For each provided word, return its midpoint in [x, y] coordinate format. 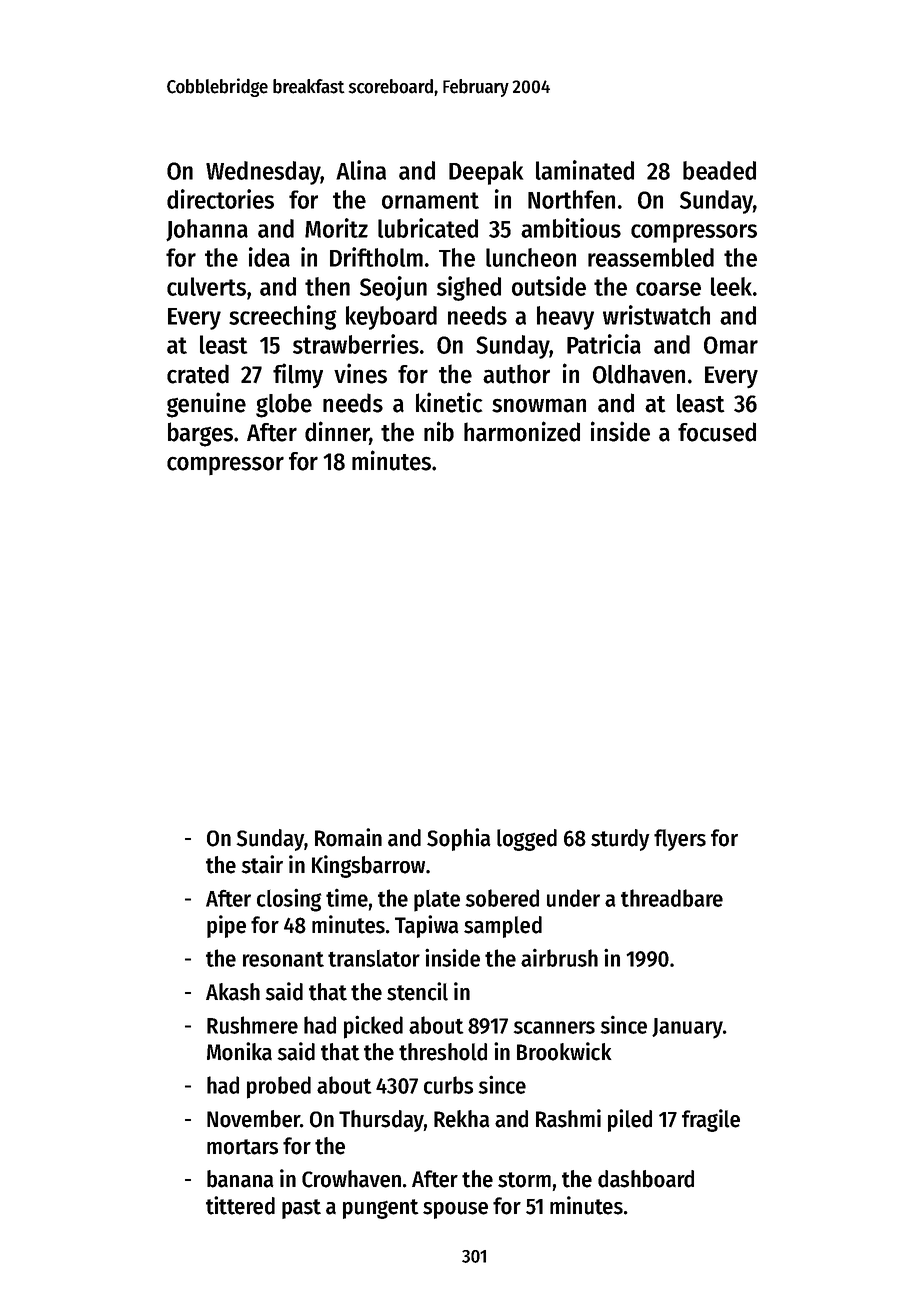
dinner [337, 432]
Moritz [336, 228]
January [687, 1028]
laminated [585, 170]
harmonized [522, 431]
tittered [240, 1205]
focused [717, 432]
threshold [443, 1052]
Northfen [571, 199]
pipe [226, 926]
